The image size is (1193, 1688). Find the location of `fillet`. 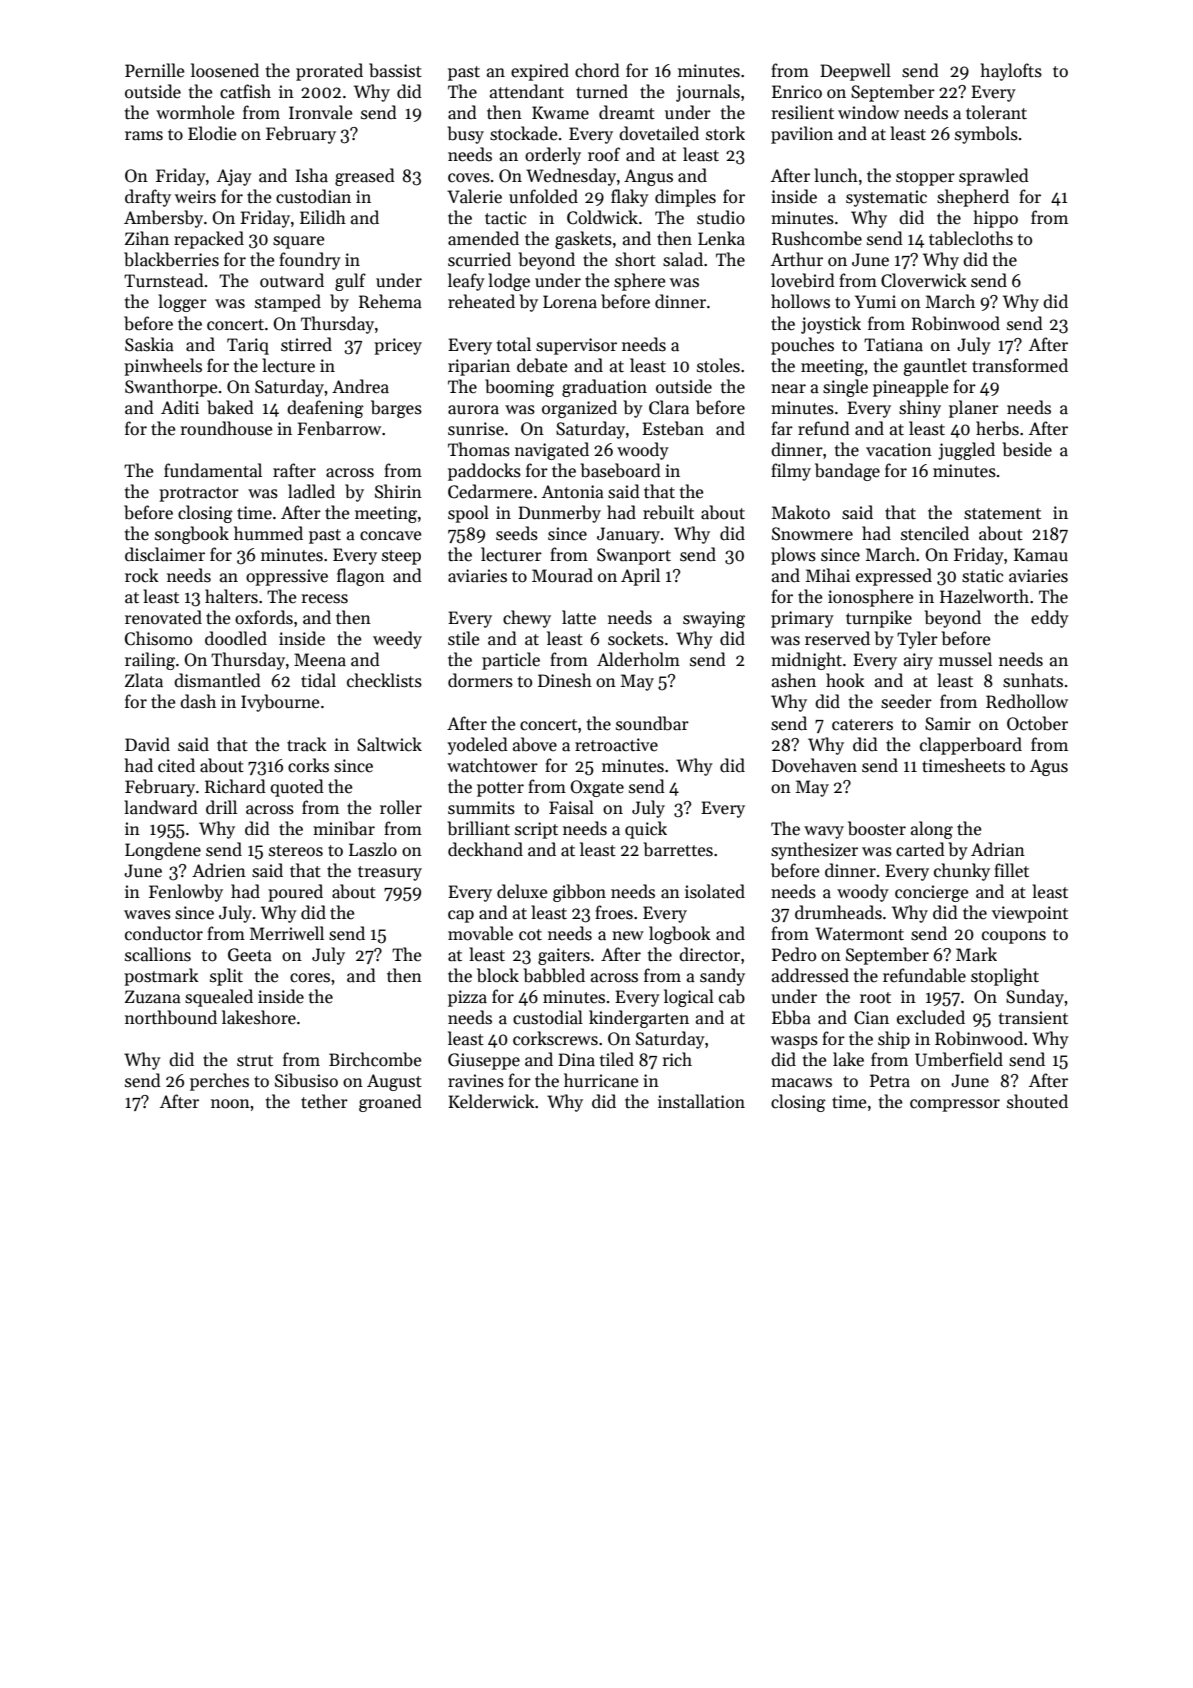

fillet is located at coordinates (1011, 870).
